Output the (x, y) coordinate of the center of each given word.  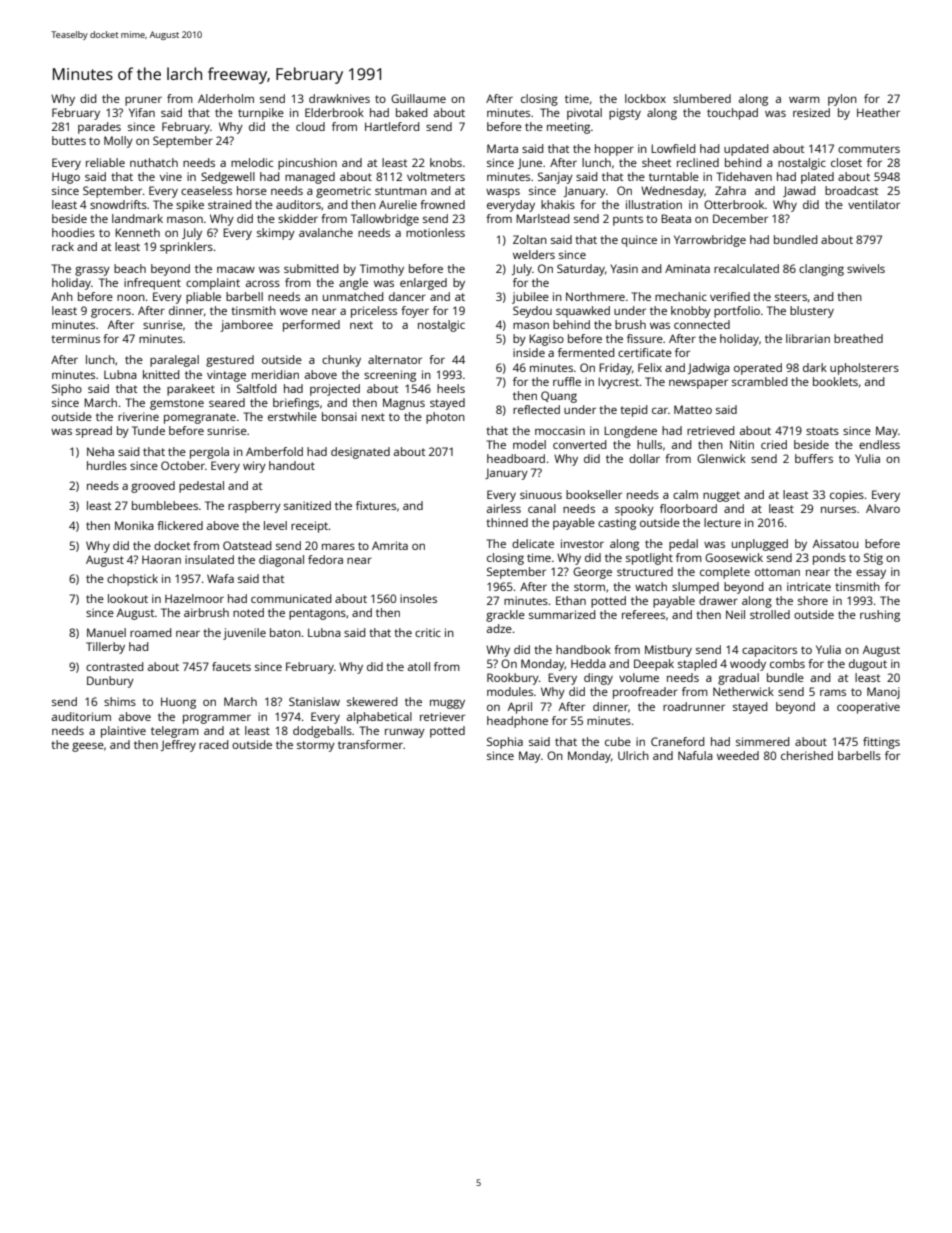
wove (294, 311)
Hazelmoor (194, 598)
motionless (435, 232)
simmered (762, 741)
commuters (869, 149)
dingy (598, 679)
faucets (231, 666)
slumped (695, 588)
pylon (842, 100)
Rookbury (513, 679)
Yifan (142, 112)
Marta (502, 148)
